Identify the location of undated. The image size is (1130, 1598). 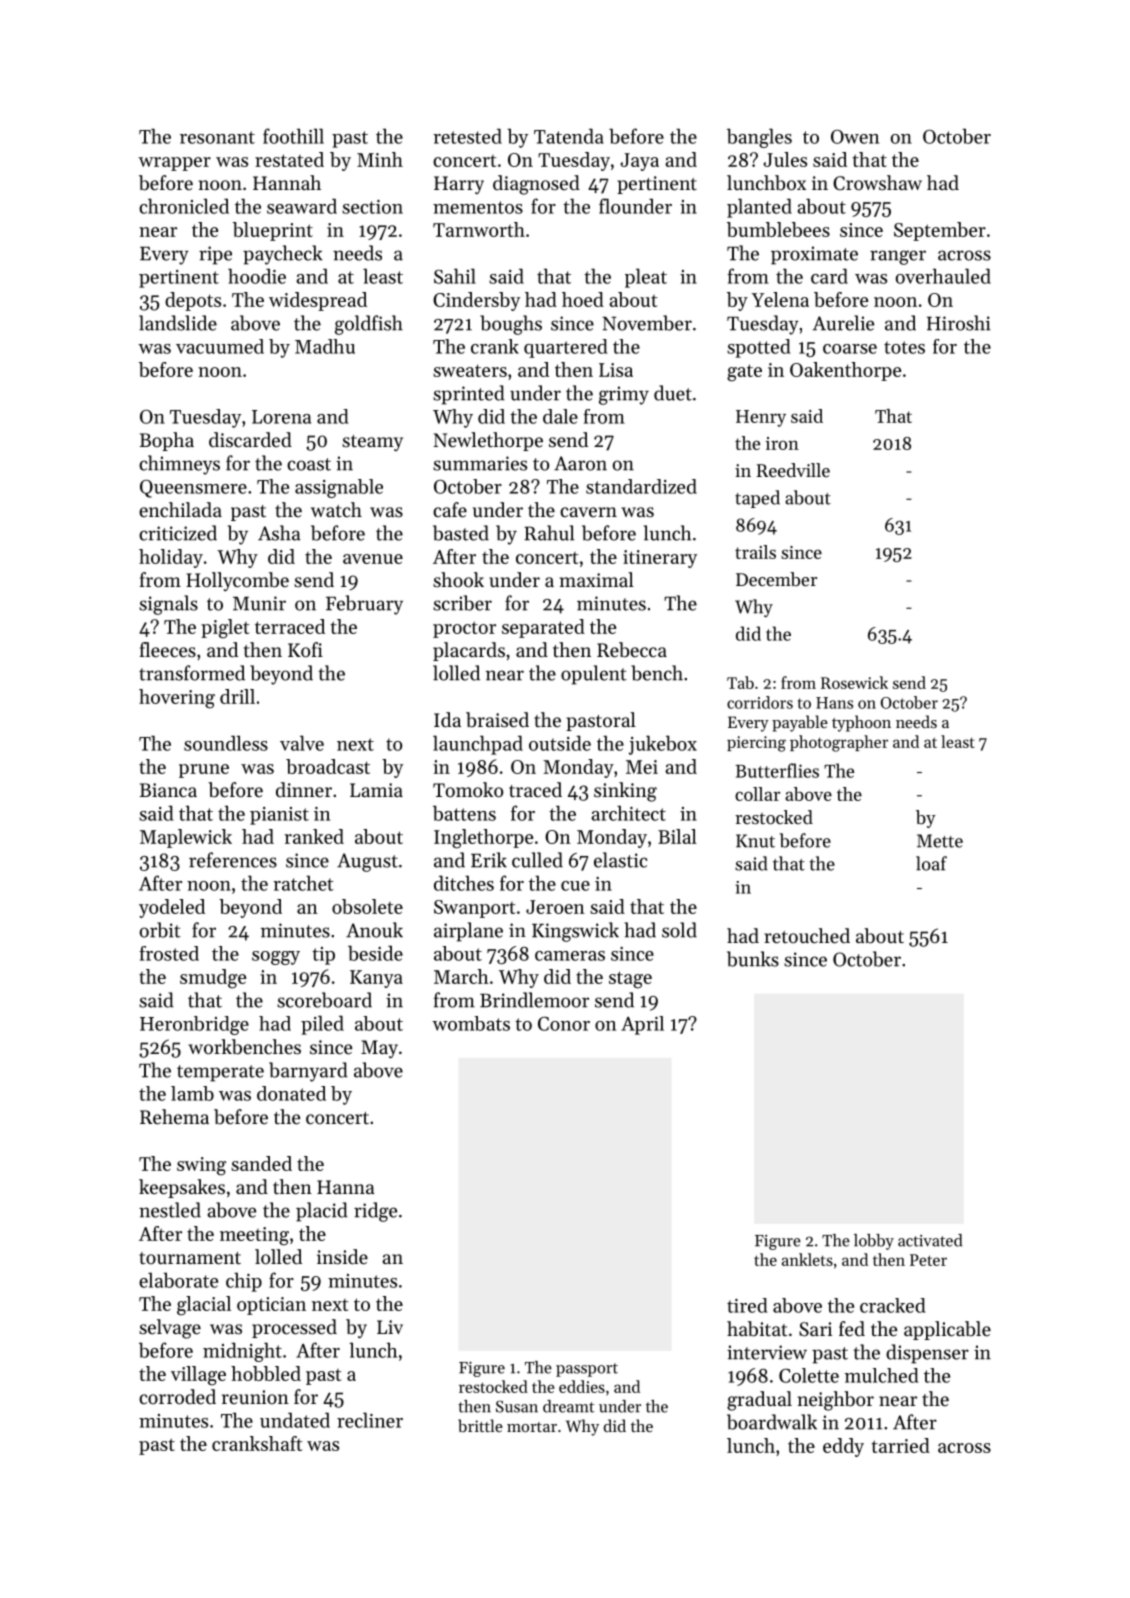
(295, 1420).
